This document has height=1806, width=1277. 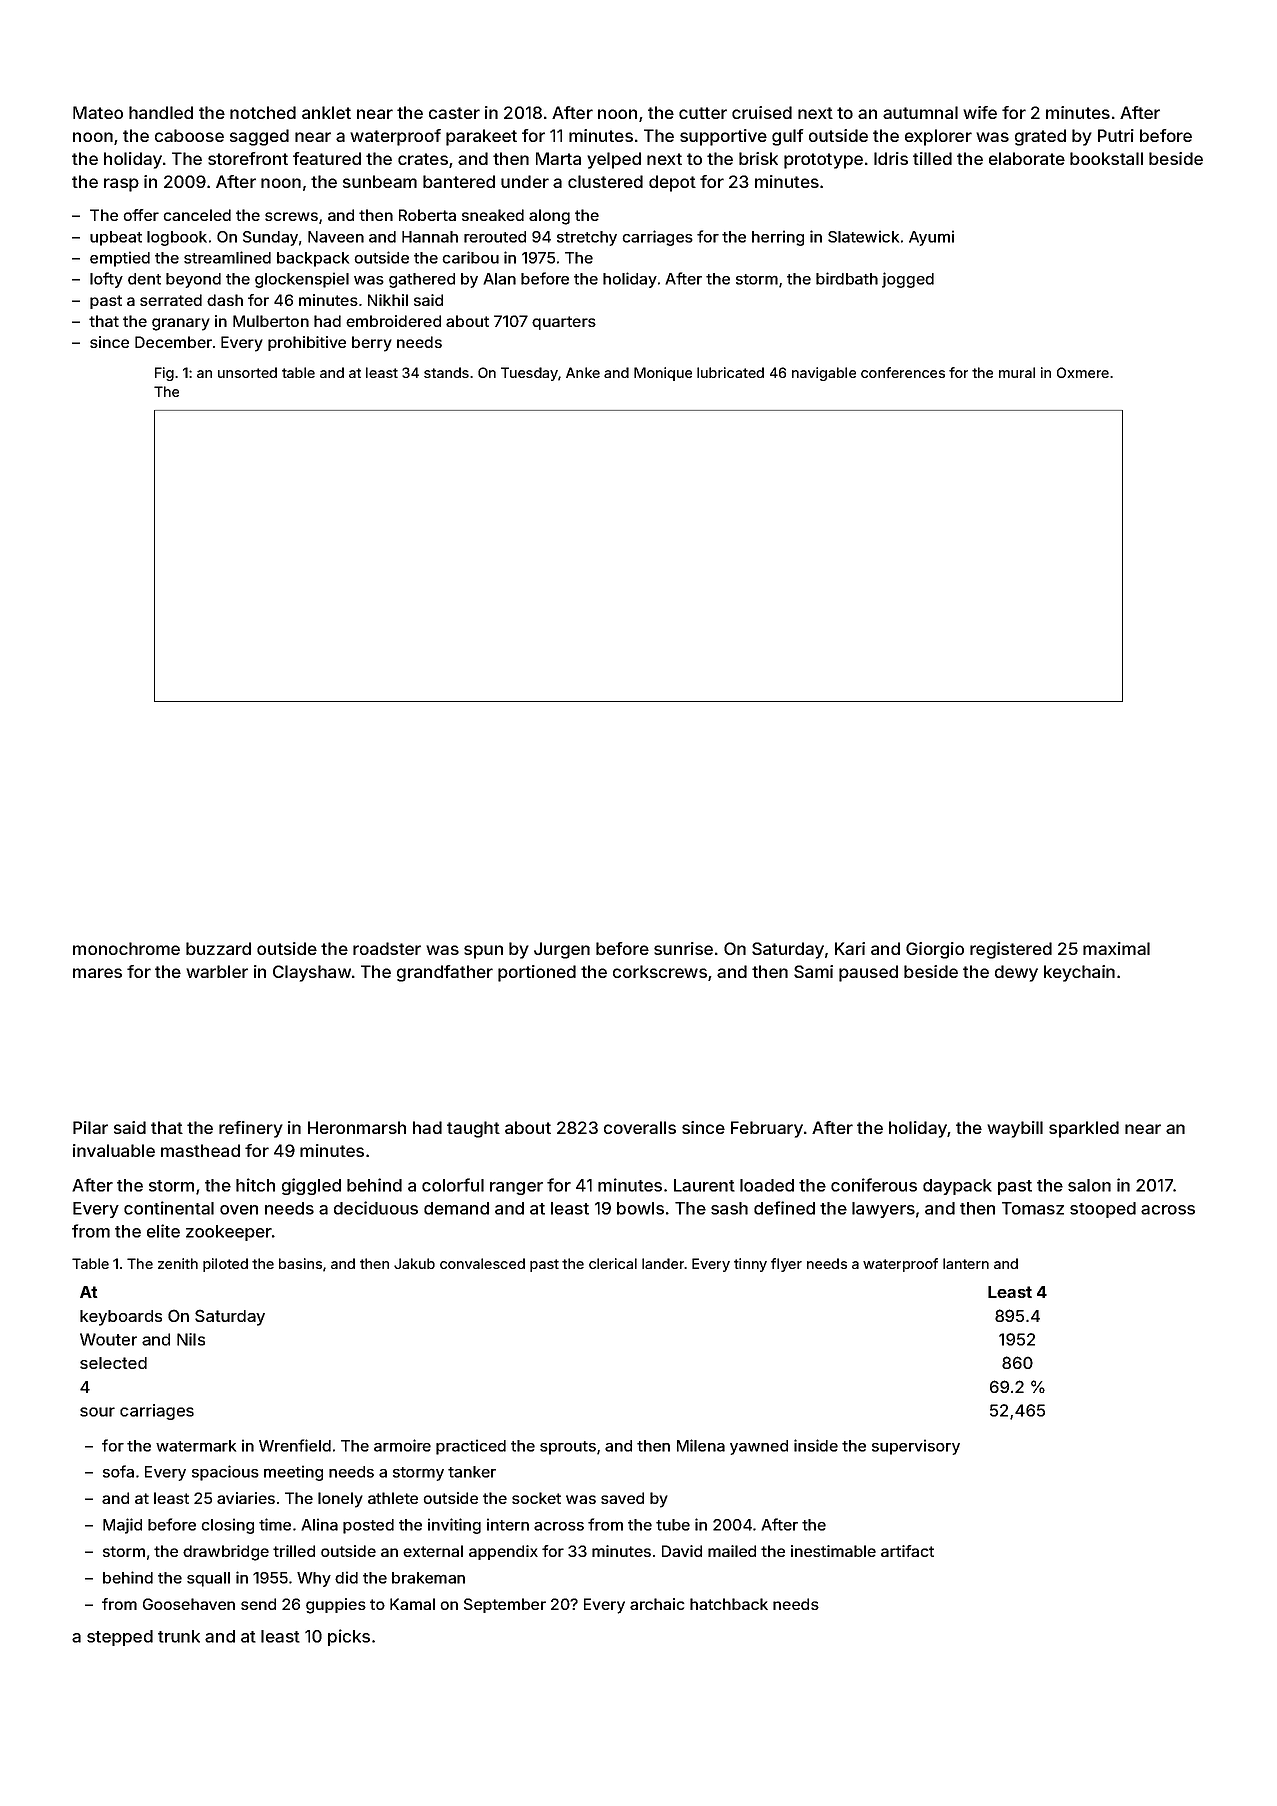 I want to click on stretchy, so click(x=587, y=238).
